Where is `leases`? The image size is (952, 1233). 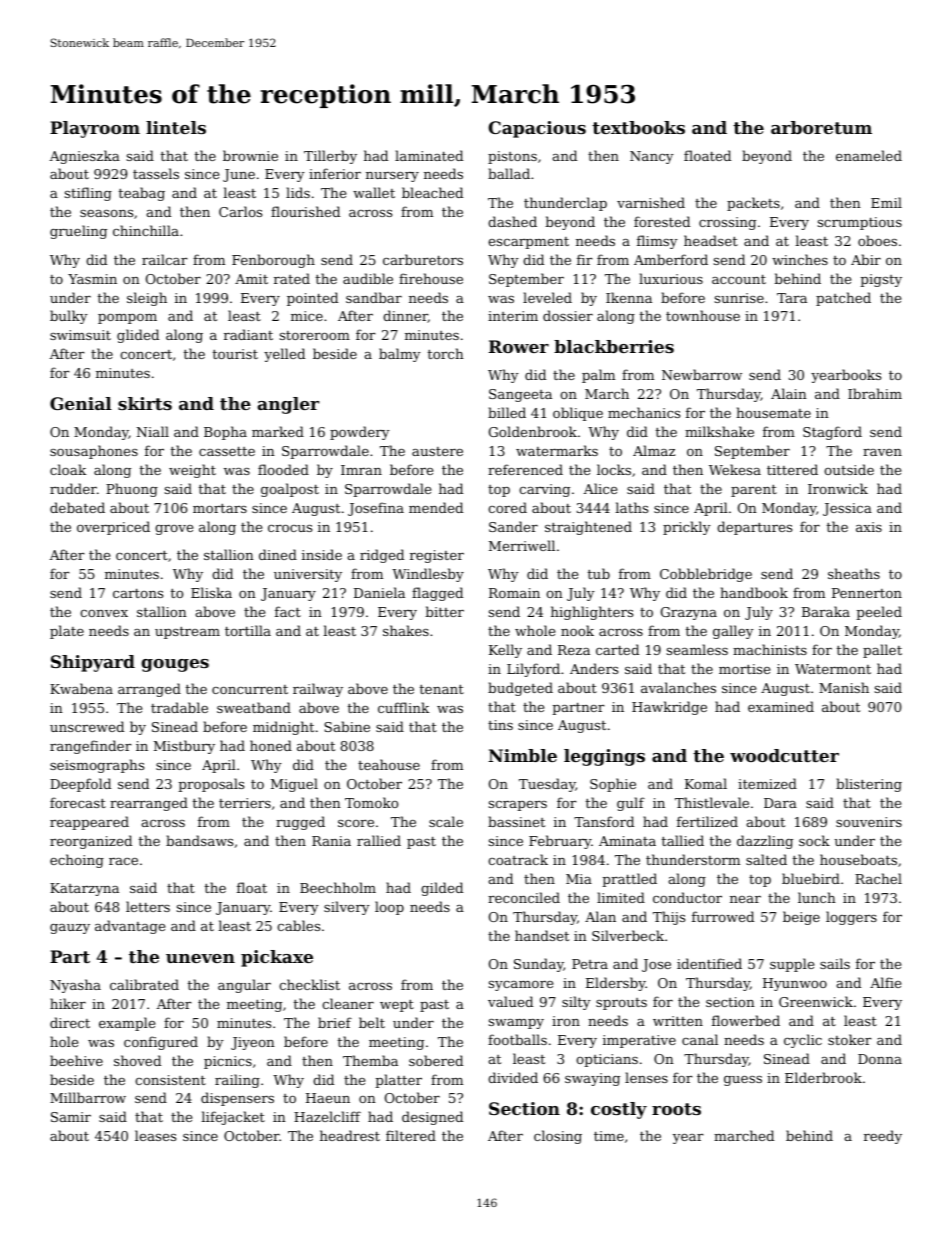
leases is located at coordinates (155, 1135).
